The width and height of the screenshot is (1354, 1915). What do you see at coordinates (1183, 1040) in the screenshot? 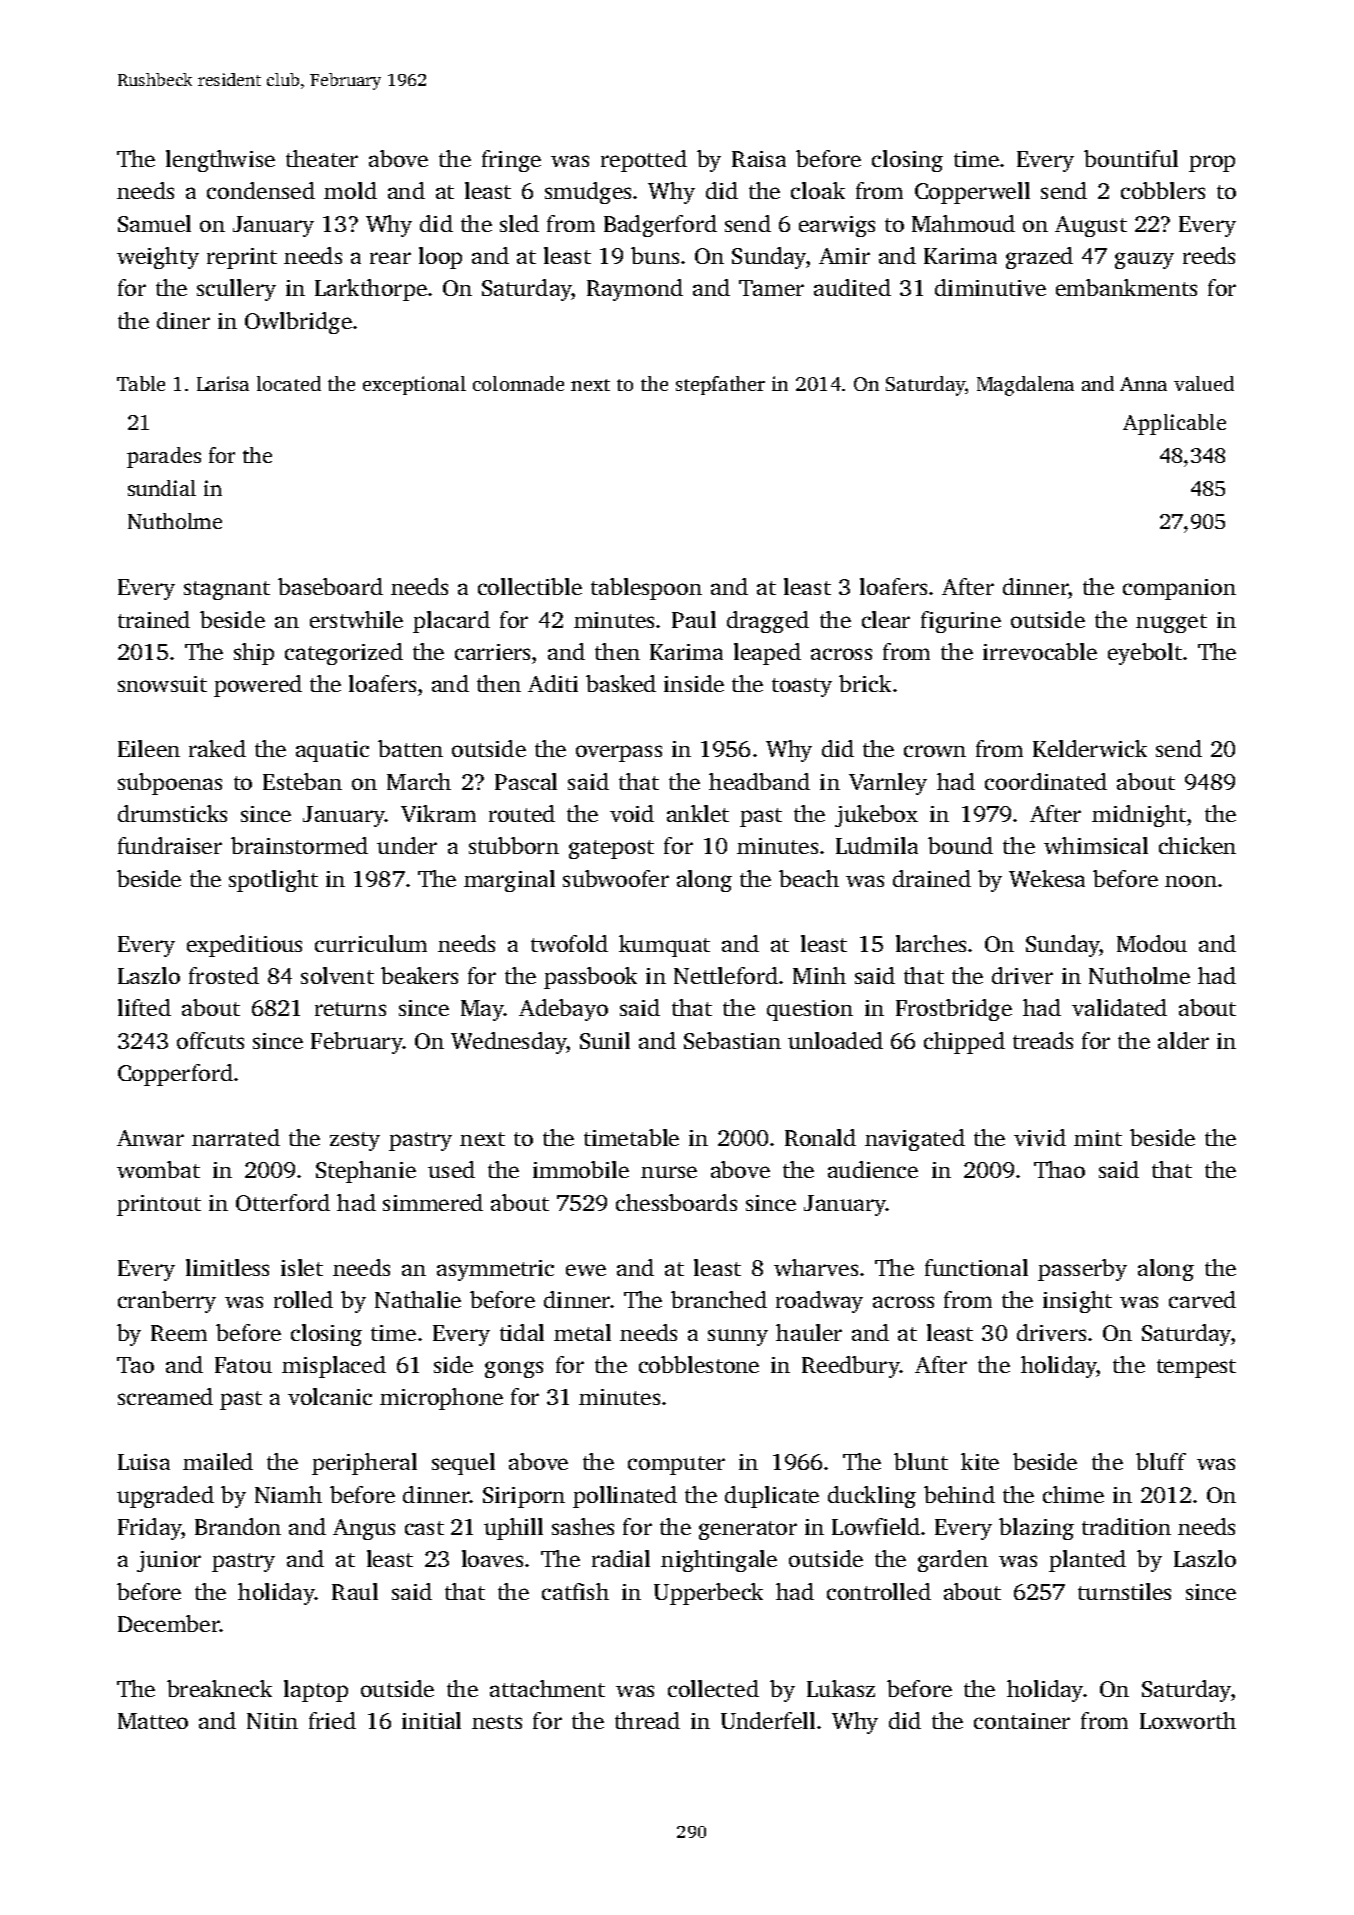
I see `alder` at bounding box center [1183, 1040].
